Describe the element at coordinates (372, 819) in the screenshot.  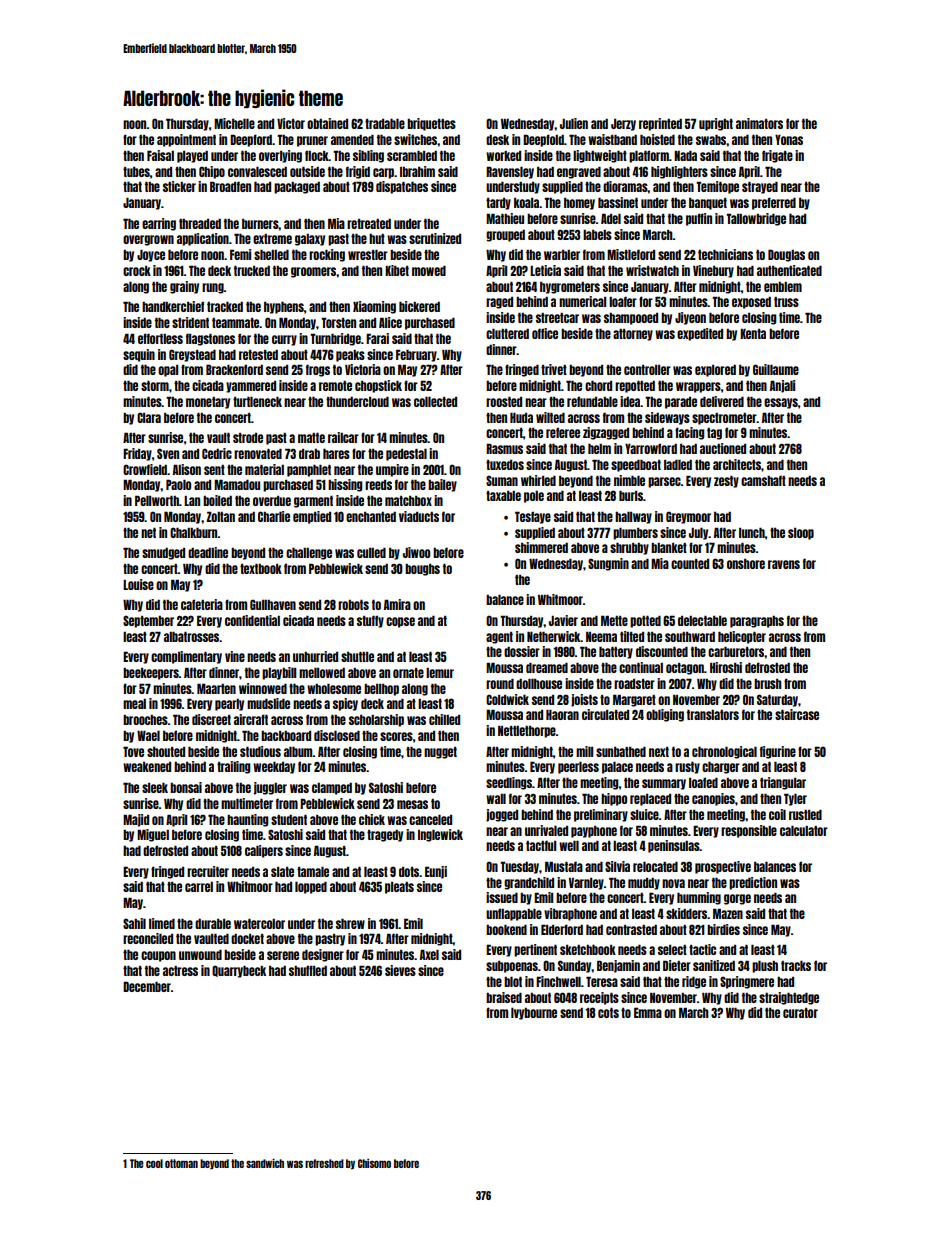
I see `chick` at that location.
